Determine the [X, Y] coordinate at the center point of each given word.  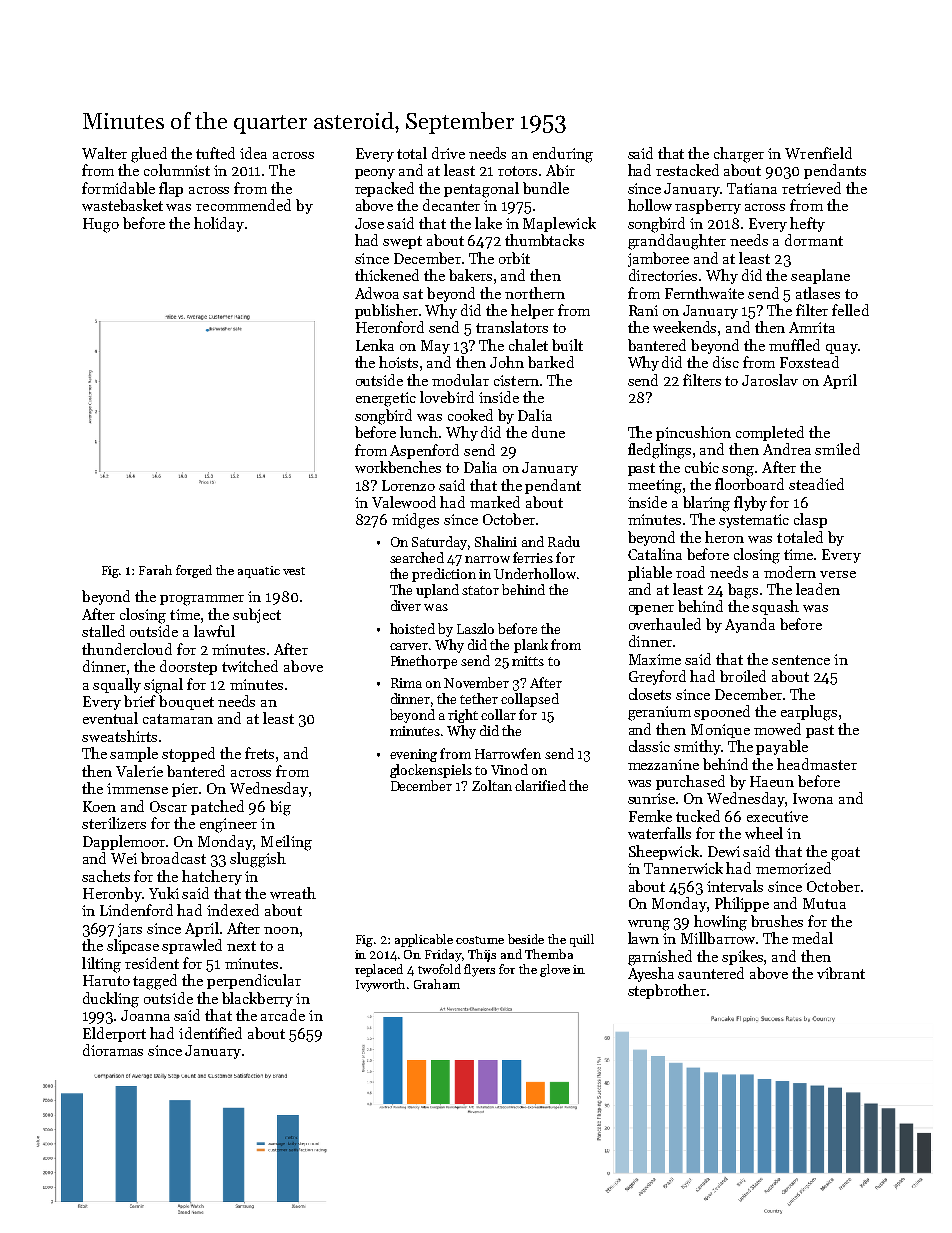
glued [149, 155]
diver [406, 605]
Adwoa [377, 293]
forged [194, 571]
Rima [406, 683]
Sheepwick [664, 852]
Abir [560, 170]
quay [842, 349]
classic [649, 746]
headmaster [817, 764]
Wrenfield [818, 153]
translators [512, 327]
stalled [103, 631]
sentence [801, 660]
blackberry [257, 999]
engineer [228, 825]
